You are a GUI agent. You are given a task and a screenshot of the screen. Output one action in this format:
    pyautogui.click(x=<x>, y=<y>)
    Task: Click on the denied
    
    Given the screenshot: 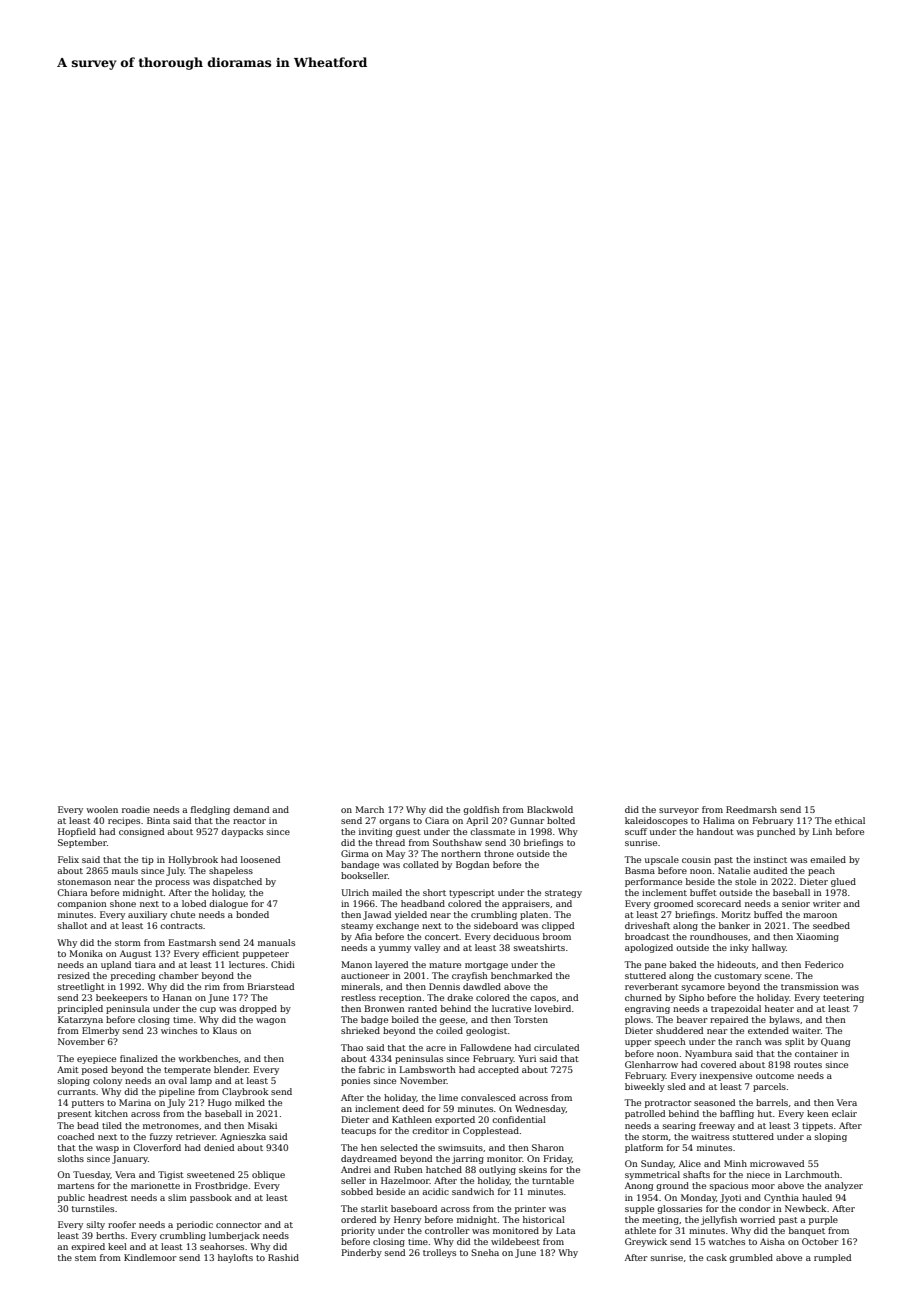 What is the action you would take?
    pyautogui.click(x=219, y=1147)
